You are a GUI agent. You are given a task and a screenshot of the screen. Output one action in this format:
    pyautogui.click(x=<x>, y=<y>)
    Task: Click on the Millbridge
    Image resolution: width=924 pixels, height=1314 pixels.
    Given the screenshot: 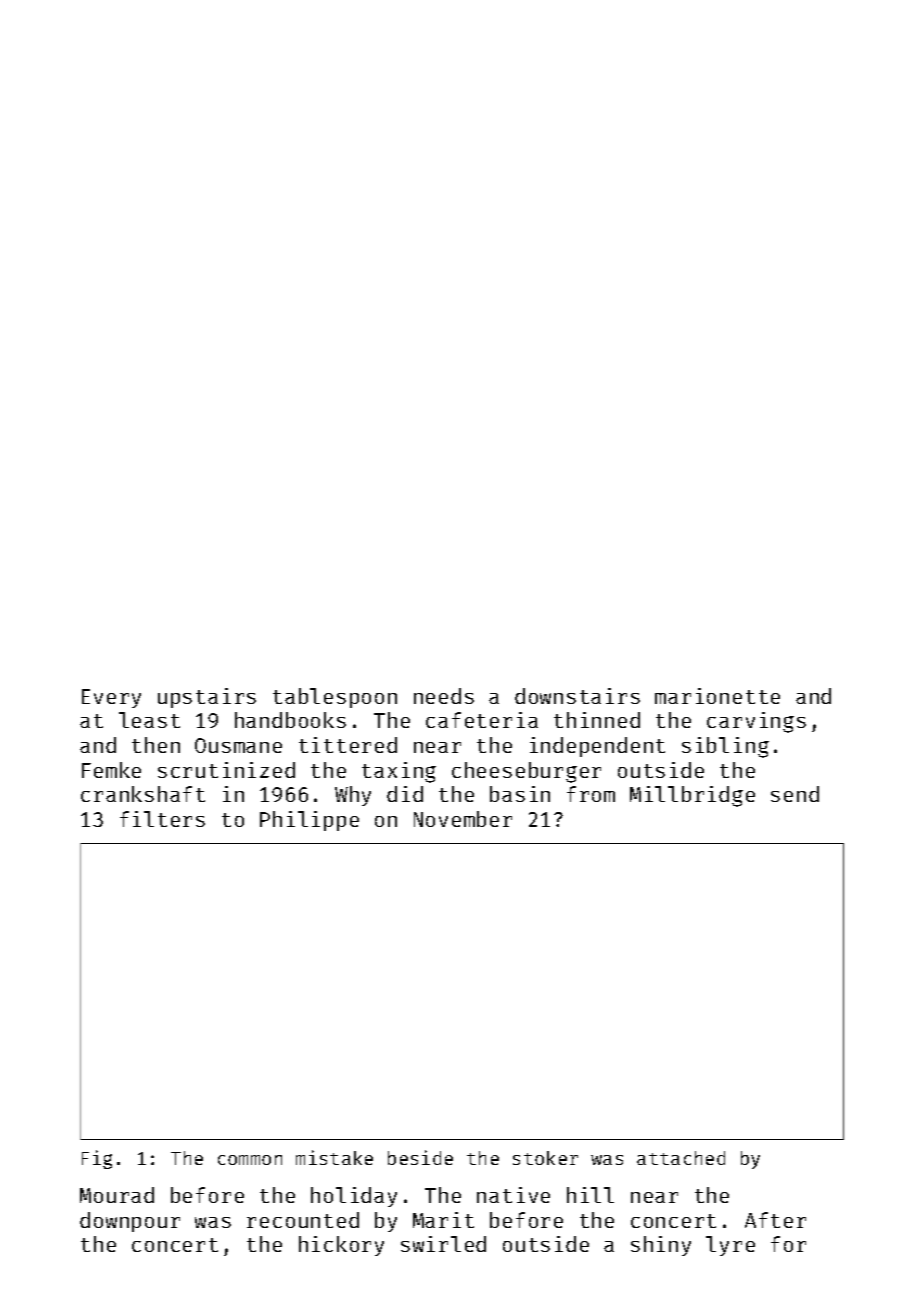 What is the action you would take?
    pyautogui.click(x=692, y=796)
